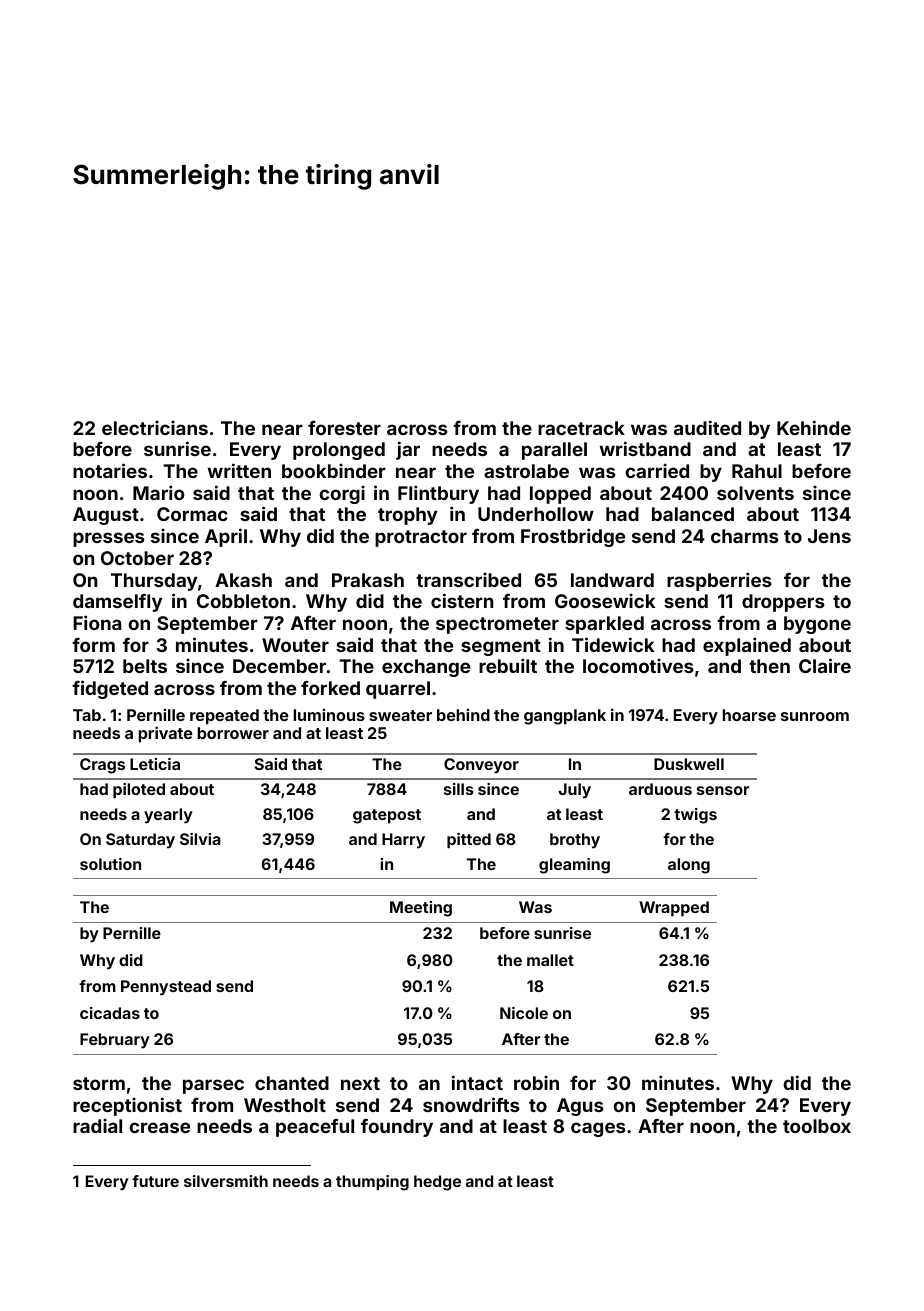  What do you see at coordinates (97, 1125) in the document?
I see `radial` at bounding box center [97, 1125].
